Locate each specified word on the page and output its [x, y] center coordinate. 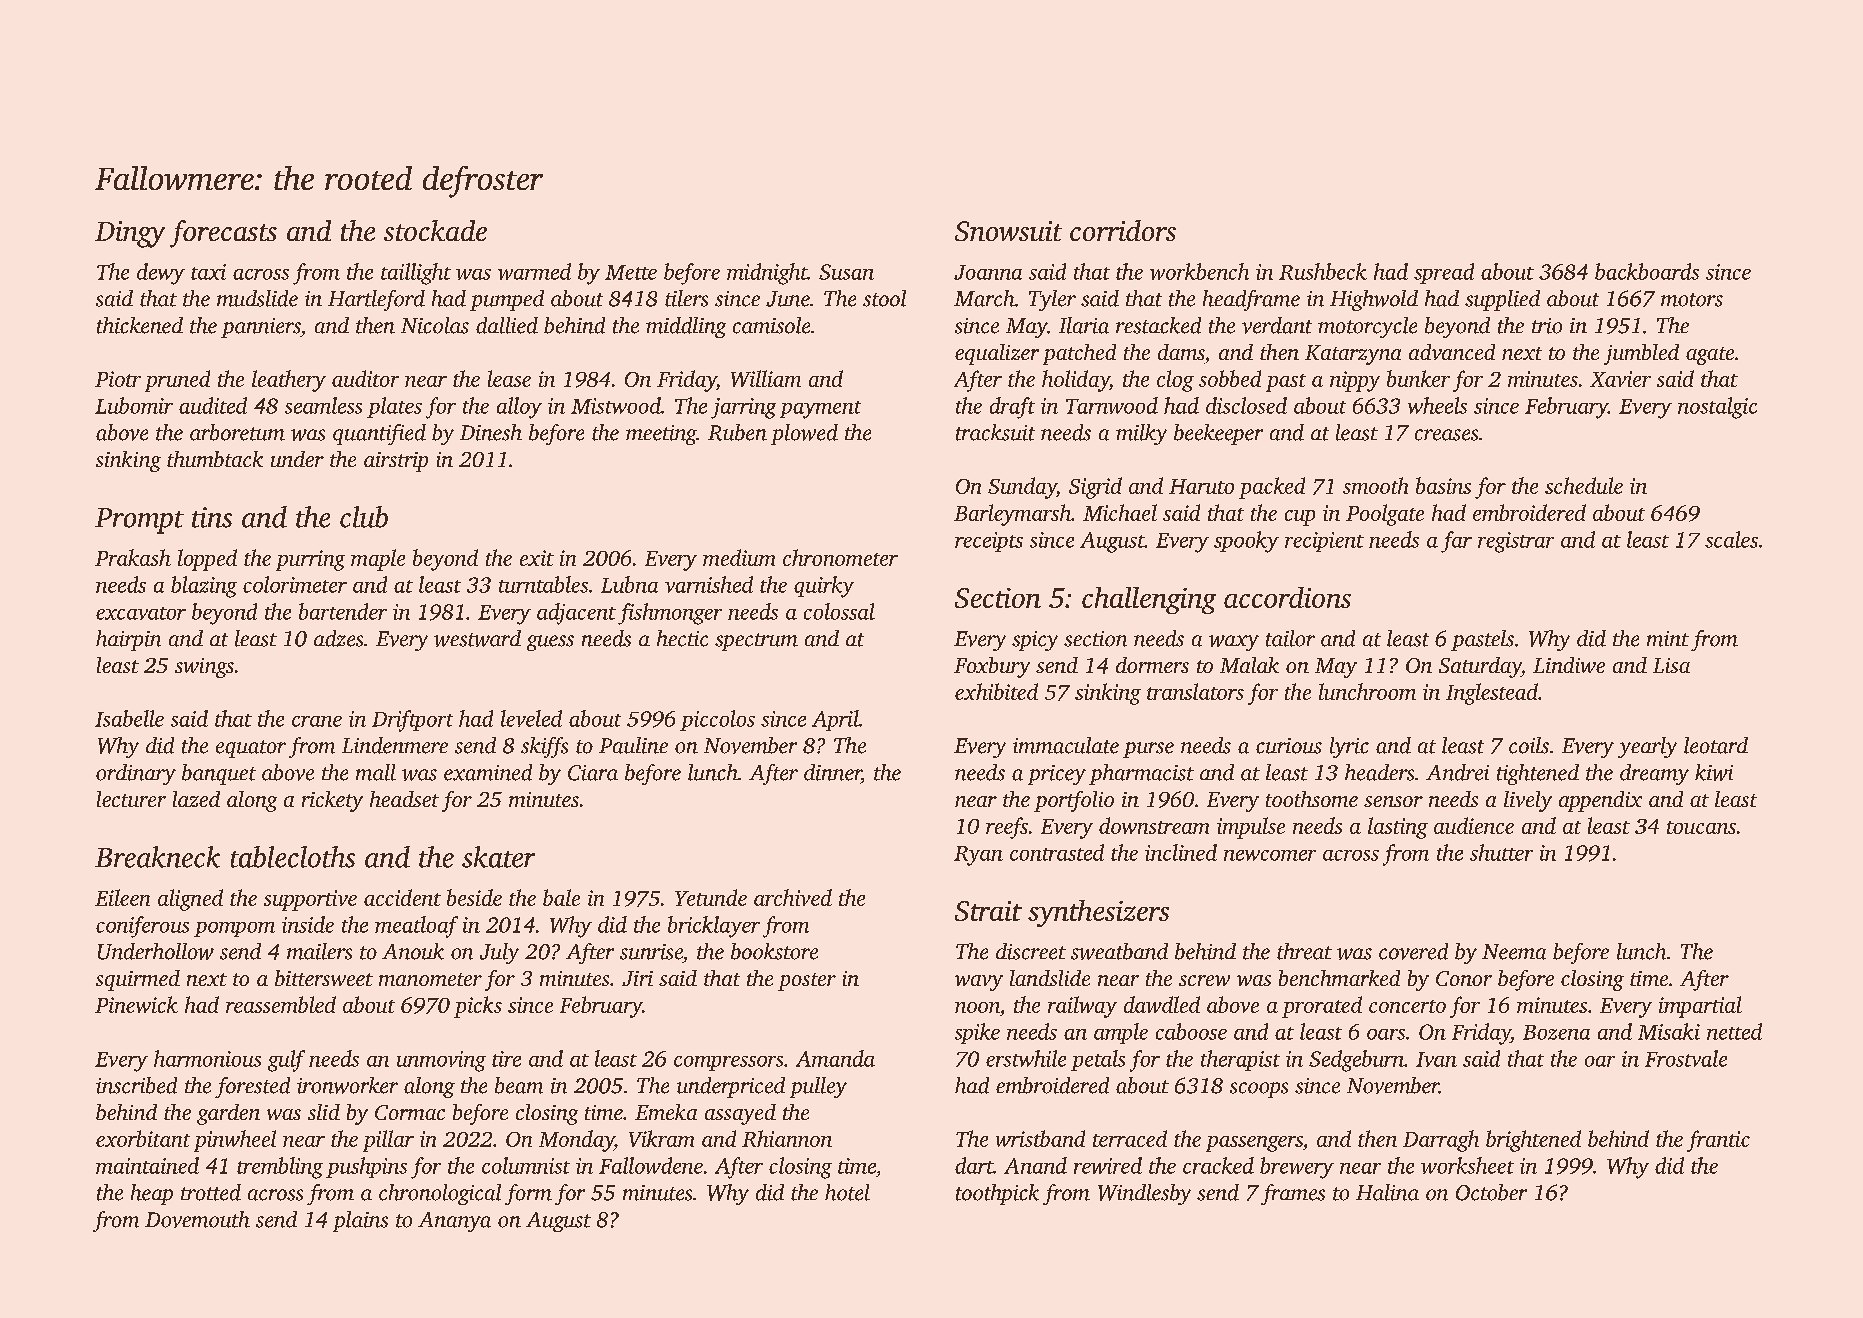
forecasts [223, 234]
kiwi [1714, 772]
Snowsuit [1008, 231]
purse [1148, 750]
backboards [1647, 271]
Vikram [661, 1138]
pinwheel [235, 1141]
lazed [196, 799]
